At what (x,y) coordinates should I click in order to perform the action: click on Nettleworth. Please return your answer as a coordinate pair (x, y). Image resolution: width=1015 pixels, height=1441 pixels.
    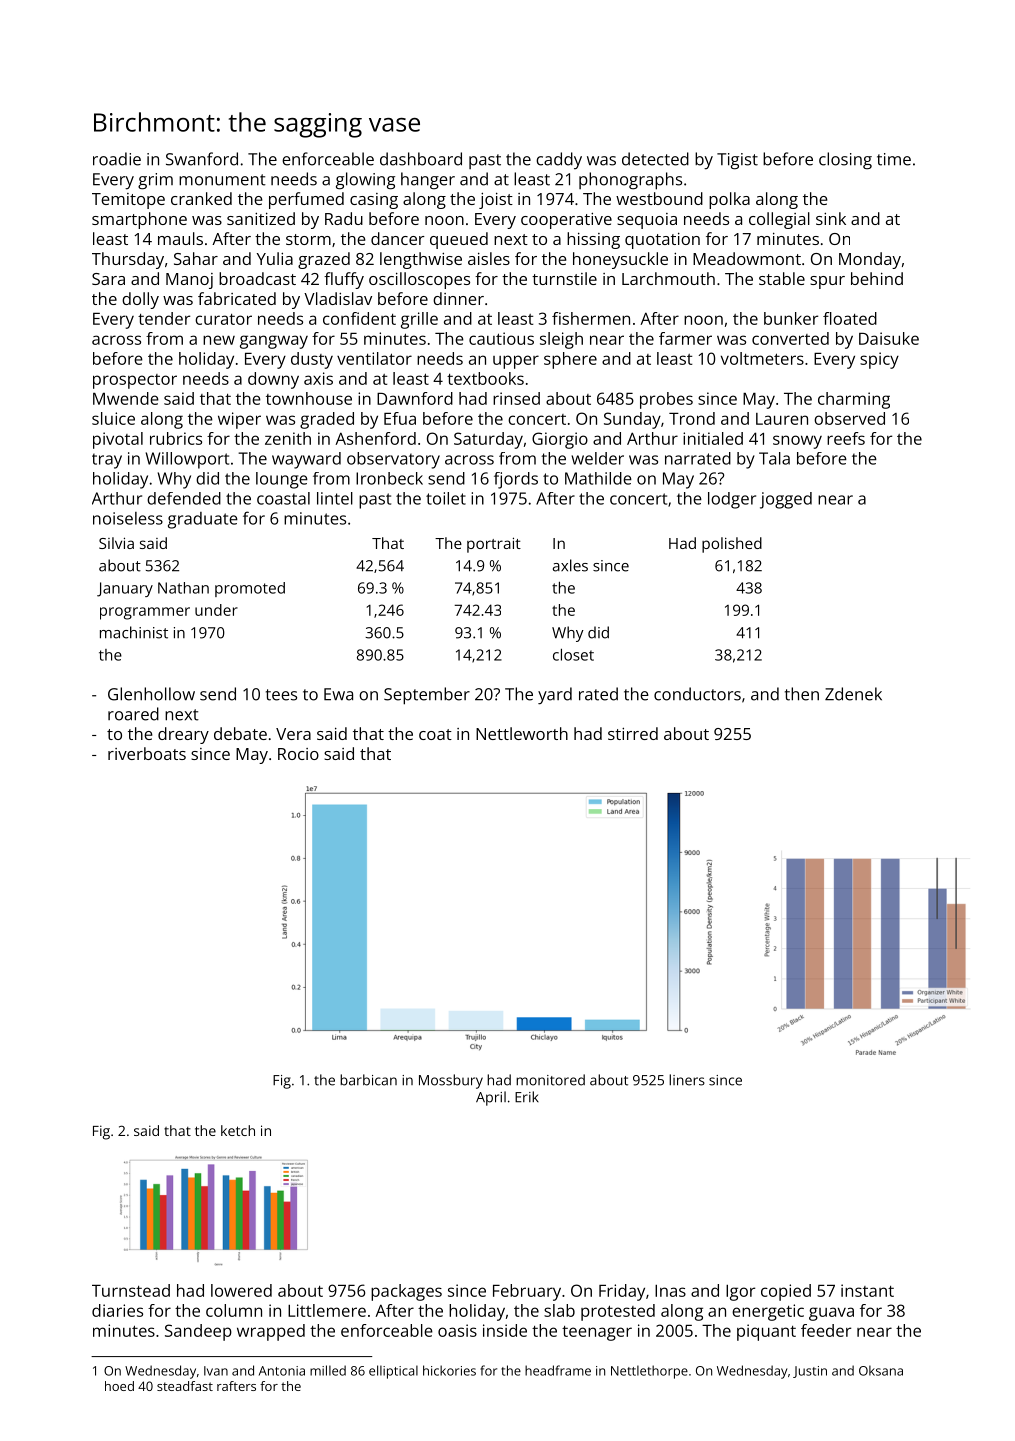
    Looking at the image, I should click on (522, 733).
